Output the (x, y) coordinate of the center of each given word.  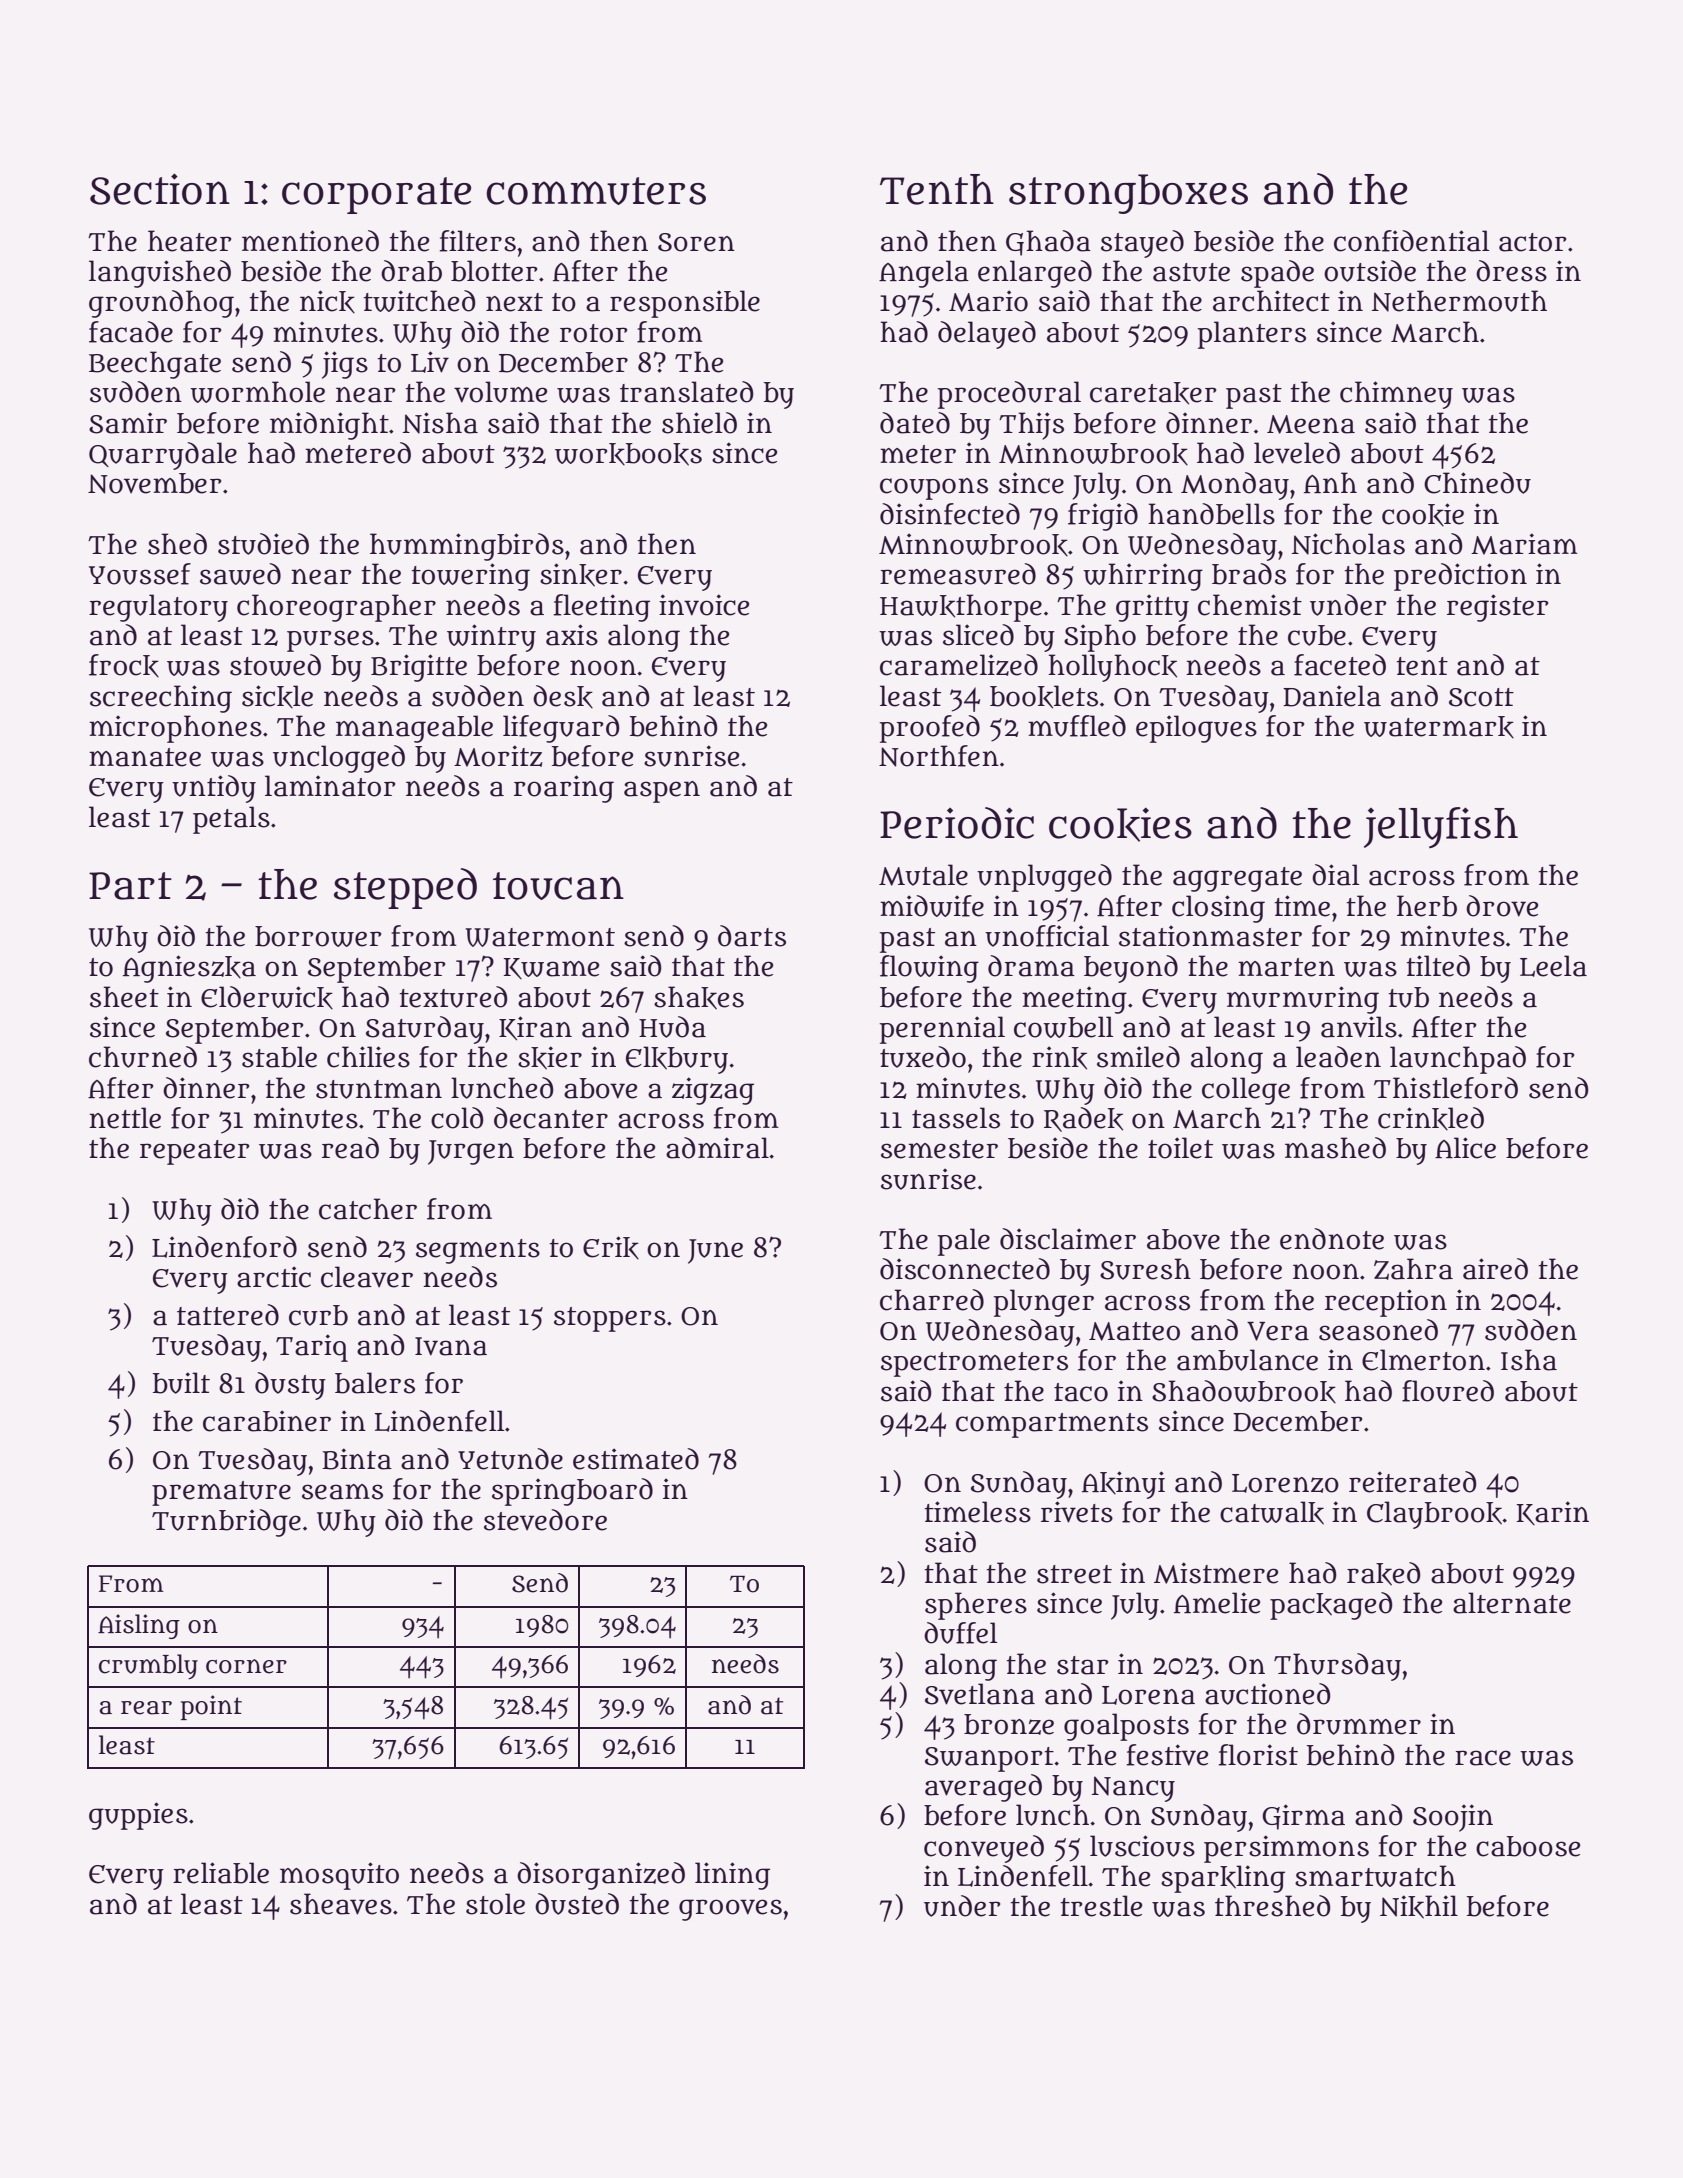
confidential (1412, 241)
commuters (596, 191)
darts (752, 936)
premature (221, 1493)
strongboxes (1128, 194)
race (1483, 1758)
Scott (1481, 697)
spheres (976, 1606)
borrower (318, 936)
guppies (138, 1816)
